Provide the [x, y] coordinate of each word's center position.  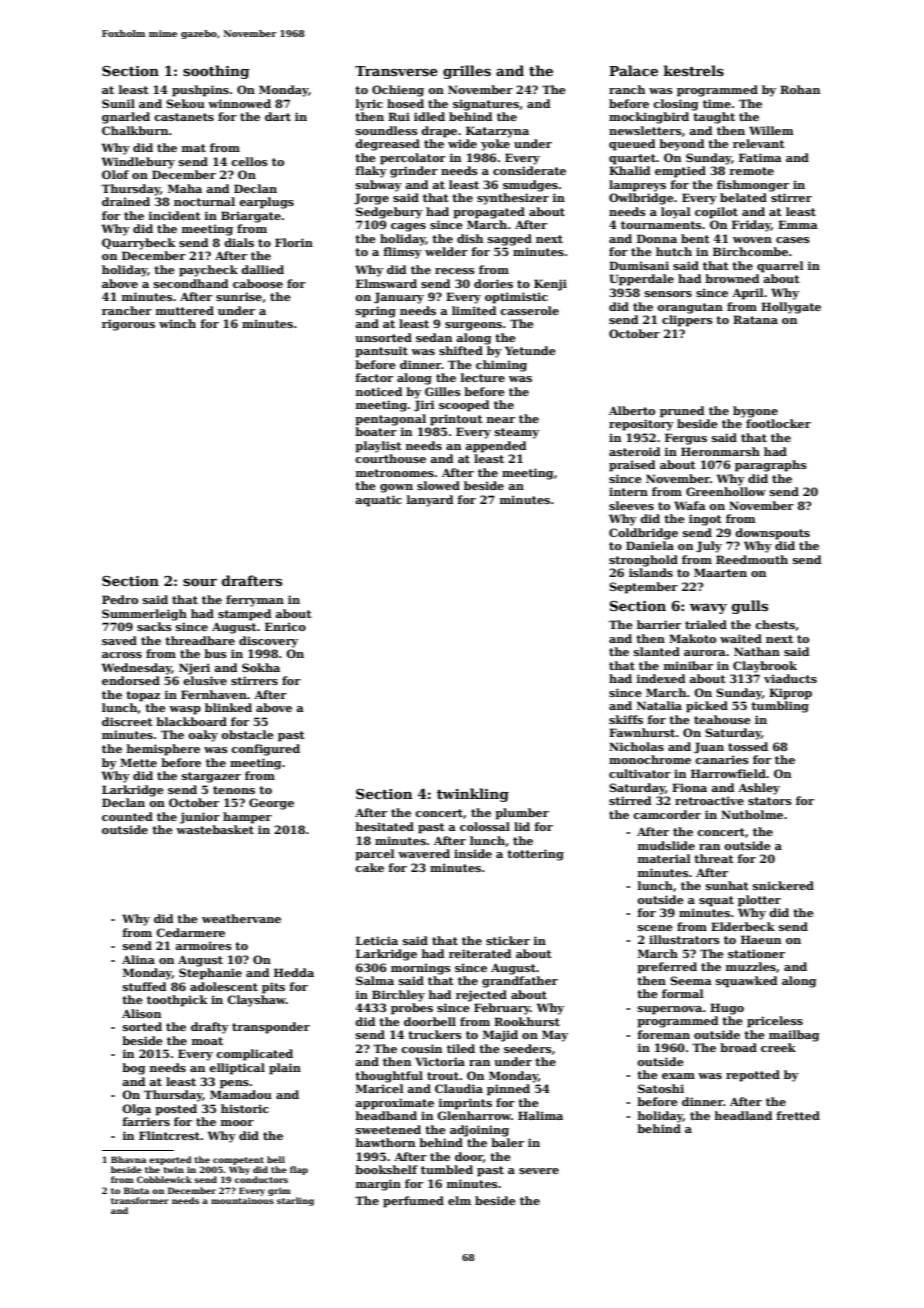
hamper [247, 818]
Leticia [377, 940]
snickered [783, 885]
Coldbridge [643, 534]
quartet [632, 159]
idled [429, 116]
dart [278, 116]
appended [495, 447]
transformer [140, 1200]
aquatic [378, 501]
